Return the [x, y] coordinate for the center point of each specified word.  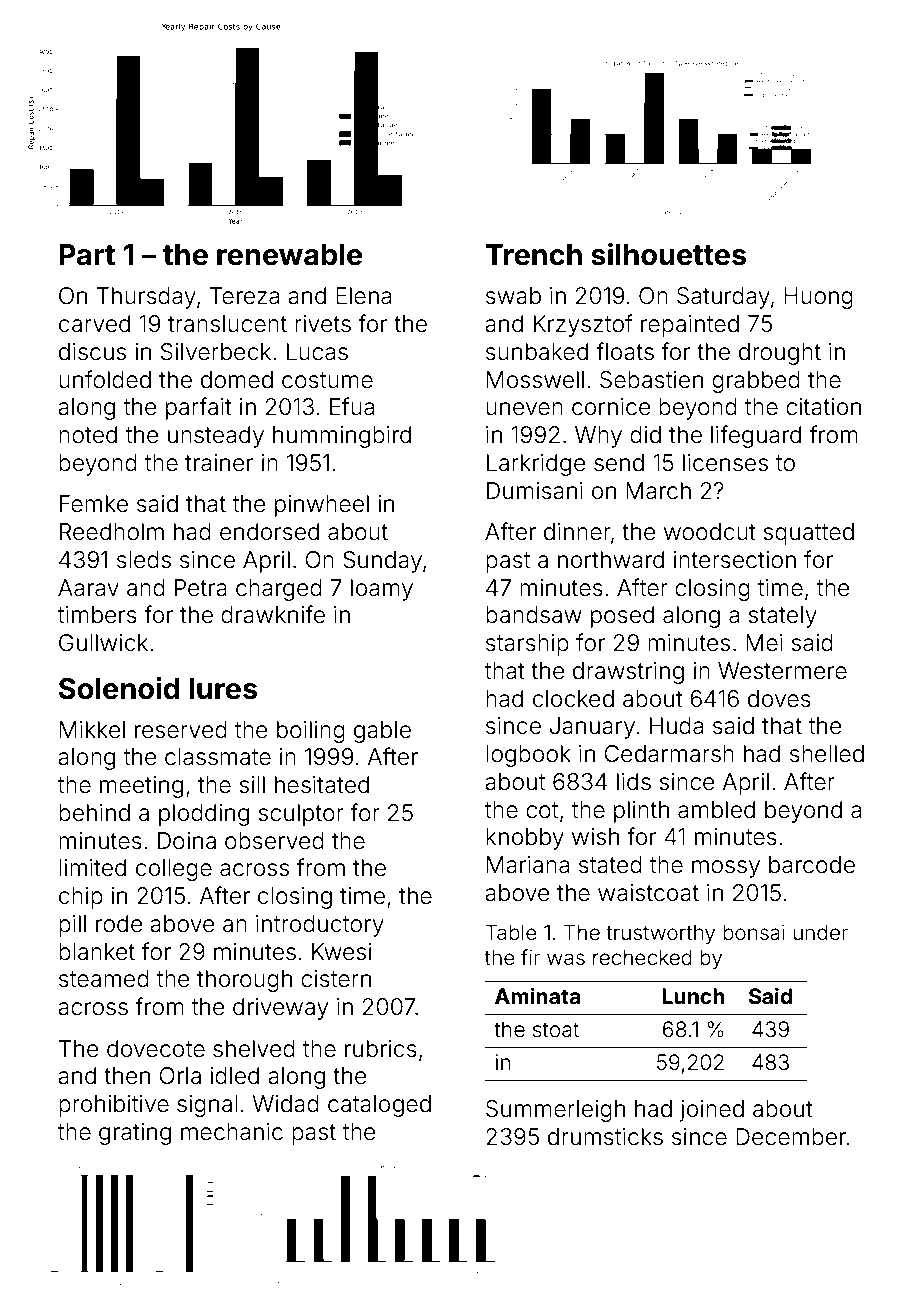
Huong [818, 298]
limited [92, 868]
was [566, 959]
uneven [524, 409]
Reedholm [112, 532]
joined [712, 1111]
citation [823, 407]
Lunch [693, 996]
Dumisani [535, 491]
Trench [533, 255]
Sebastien [651, 380]
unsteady [216, 437]
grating [135, 1134]
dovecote [156, 1049]
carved [94, 324]
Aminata [537, 995]
